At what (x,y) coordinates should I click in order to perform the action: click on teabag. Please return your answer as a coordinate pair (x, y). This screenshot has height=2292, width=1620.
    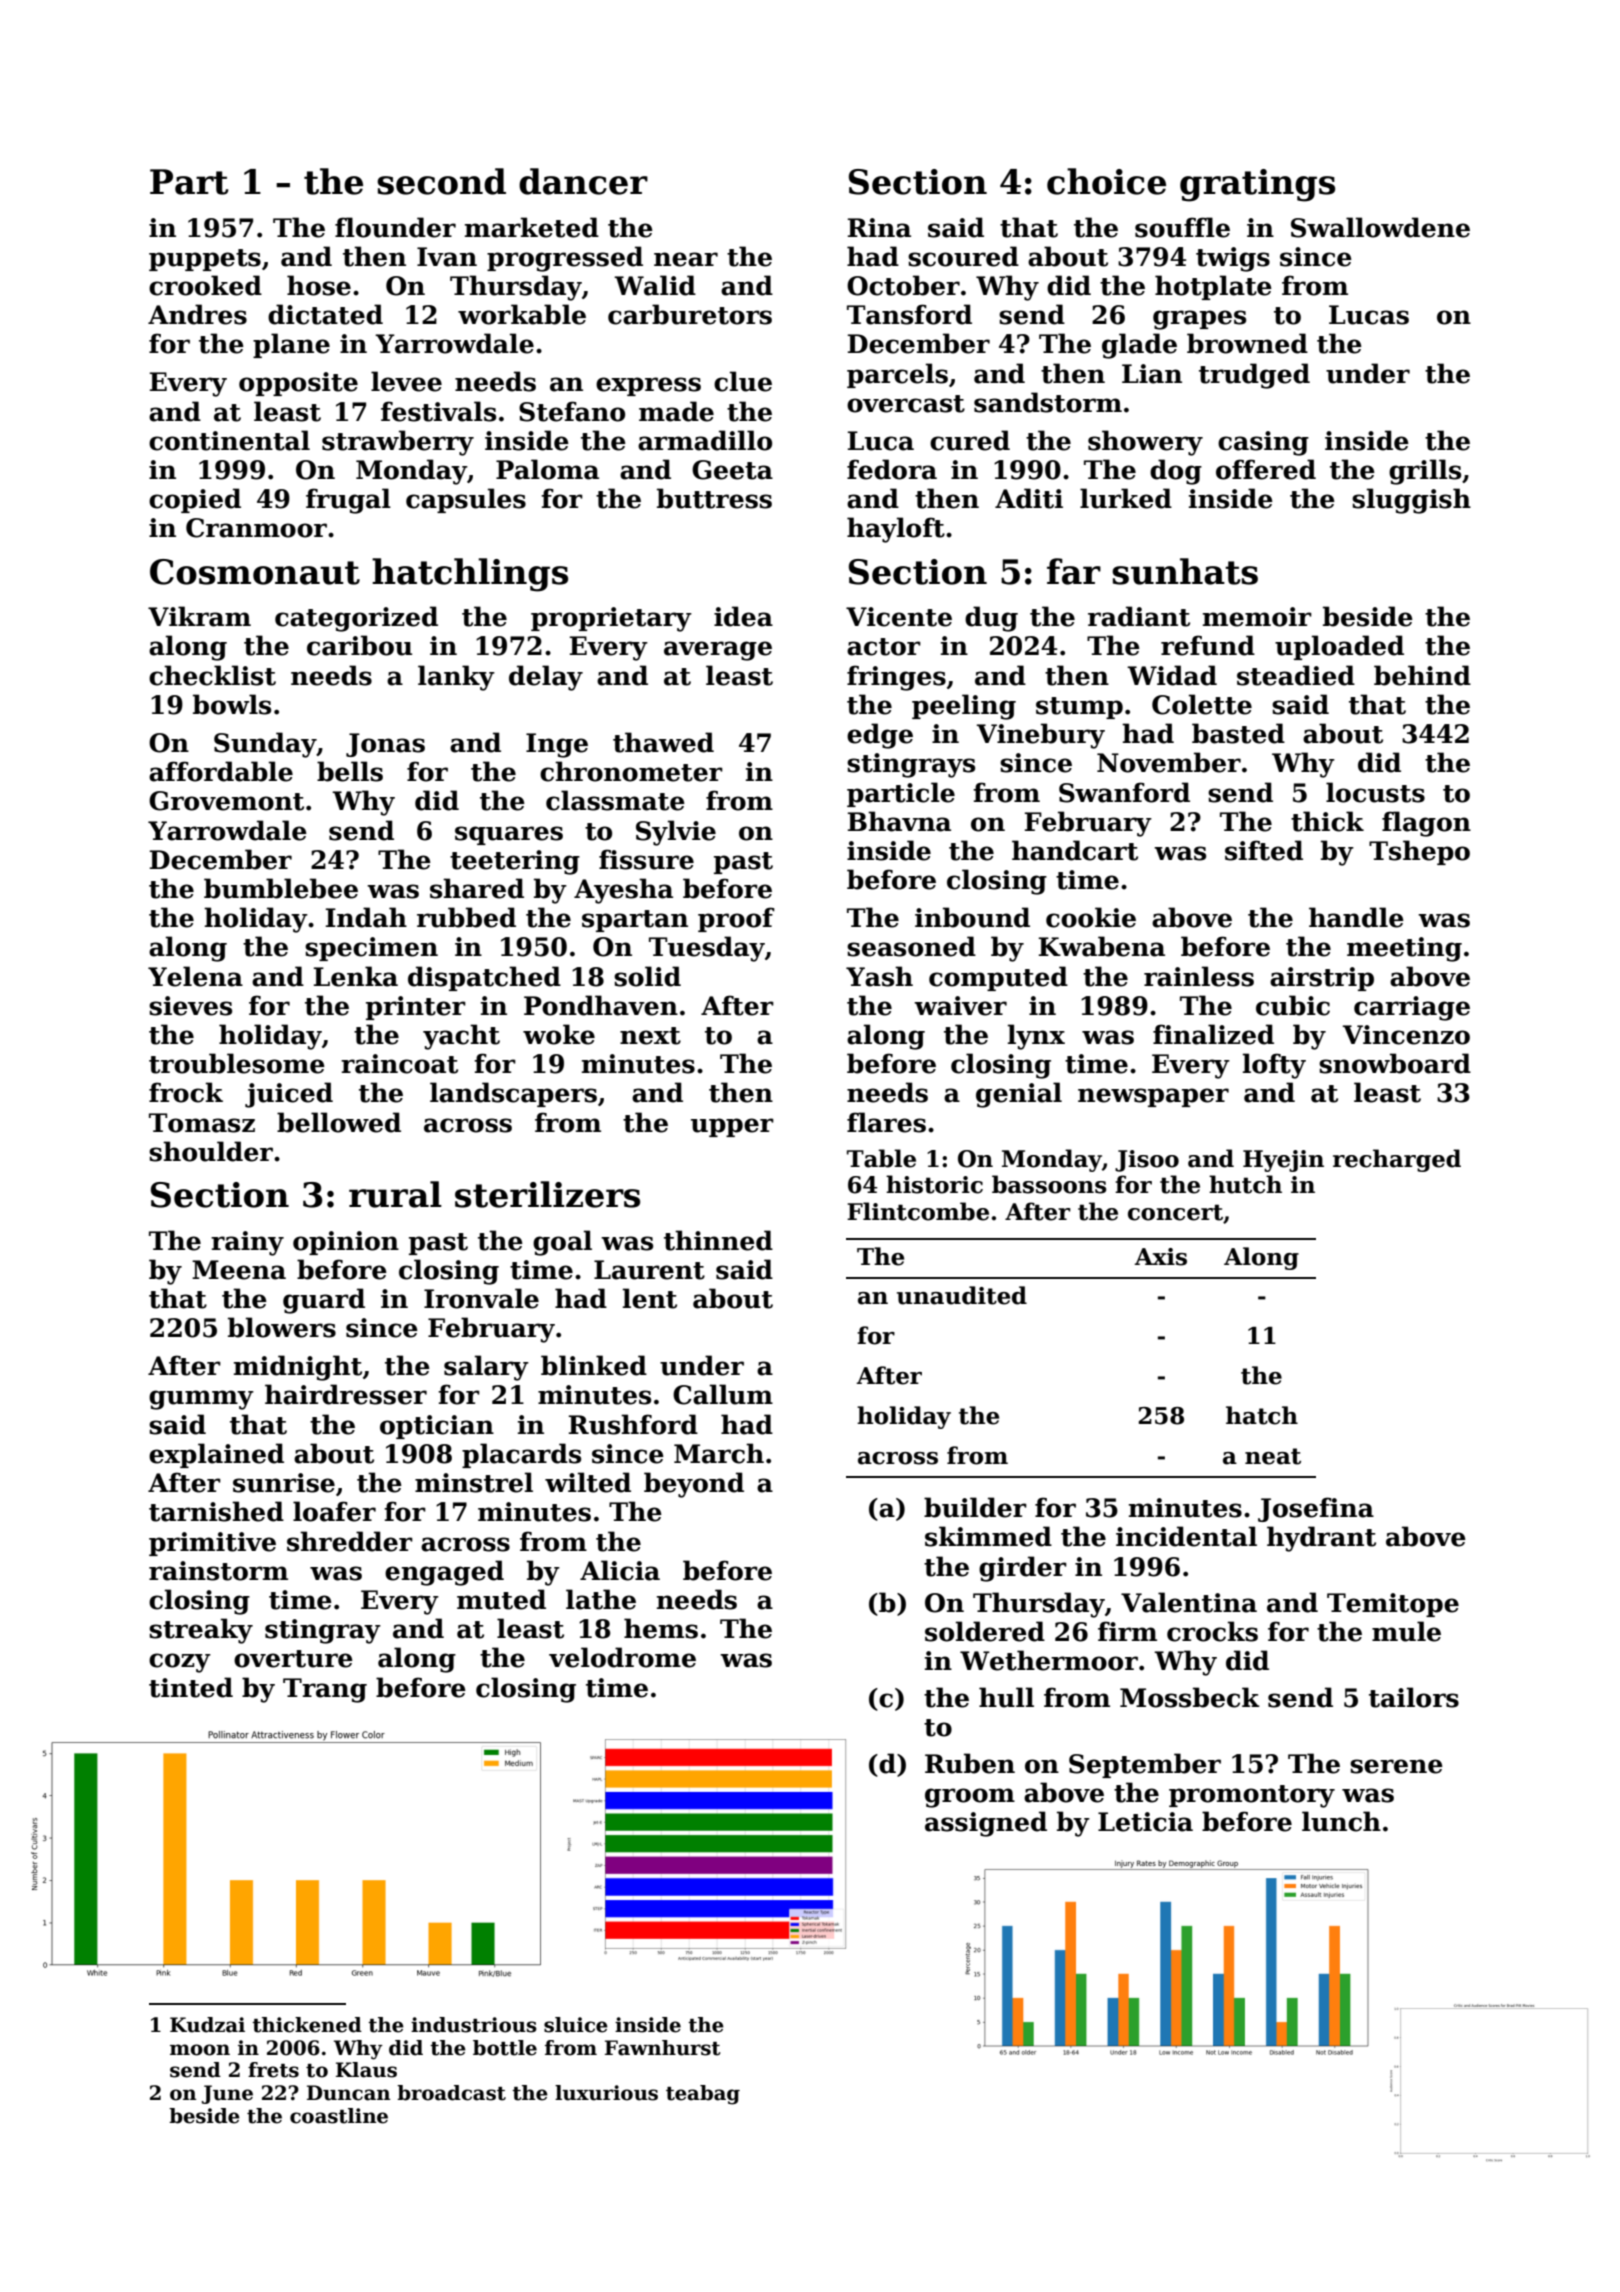
    Looking at the image, I should click on (703, 2095).
